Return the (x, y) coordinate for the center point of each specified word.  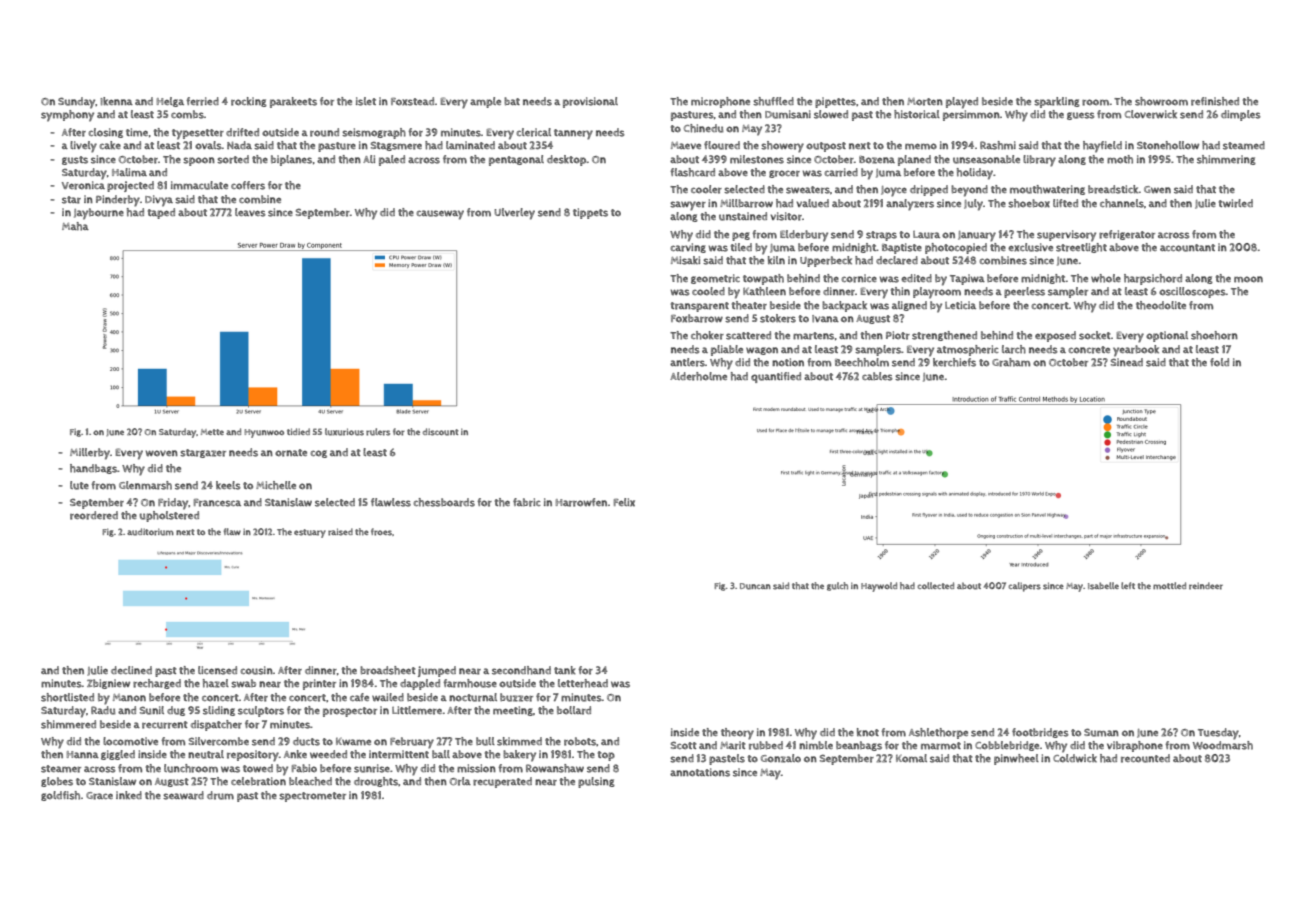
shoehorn (1214, 335)
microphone (720, 102)
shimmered (68, 724)
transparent (700, 307)
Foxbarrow (697, 318)
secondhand (521, 670)
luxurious (344, 432)
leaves (250, 212)
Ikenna (116, 101)
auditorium (150, 532)
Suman (1101, 732)
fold (1219, 362)
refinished (1215, 101)
